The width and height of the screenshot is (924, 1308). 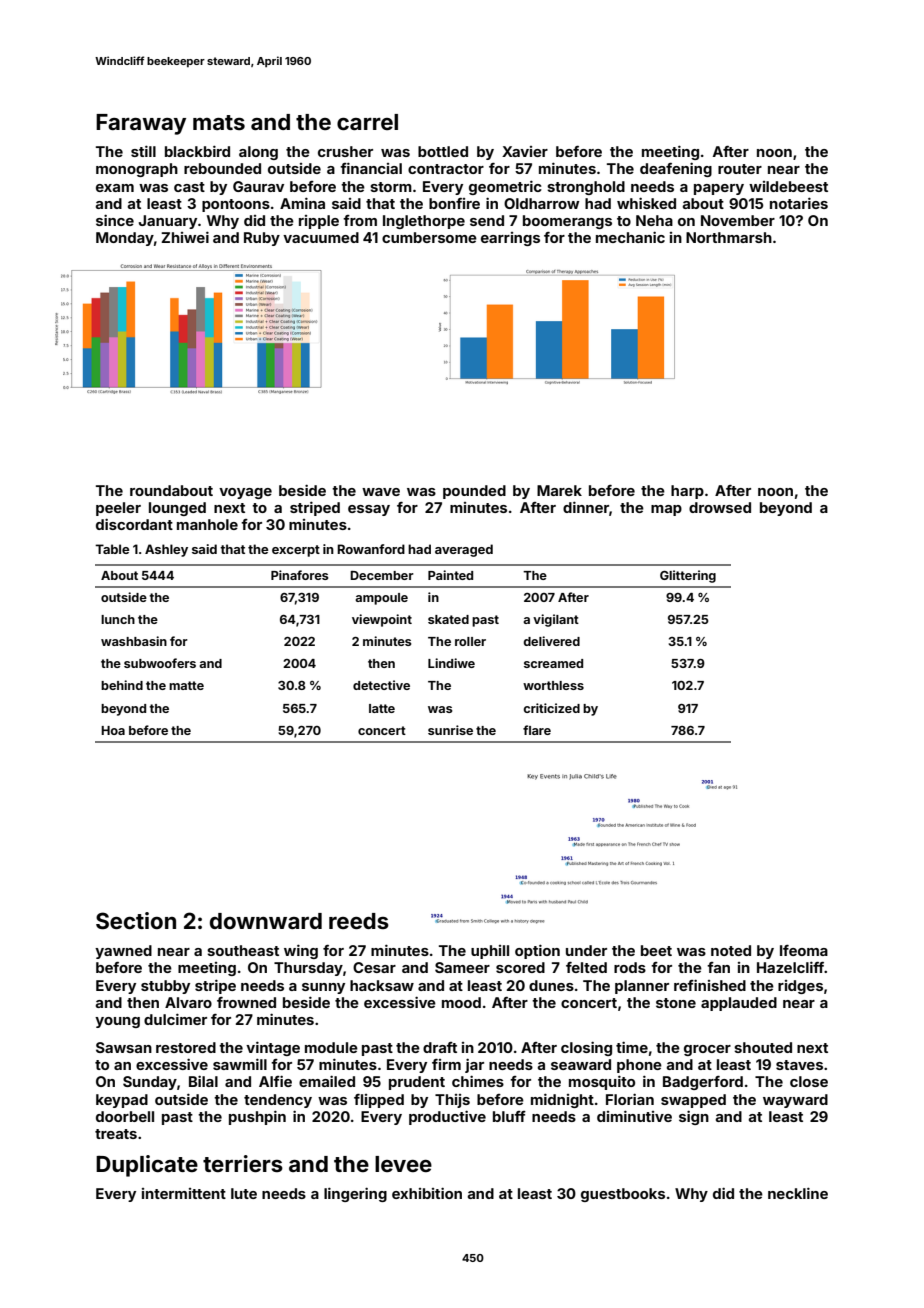 What do you see at coordinates (510, 239) in the screenshot?
I see `earrings` at bounding box center [510, 239].
